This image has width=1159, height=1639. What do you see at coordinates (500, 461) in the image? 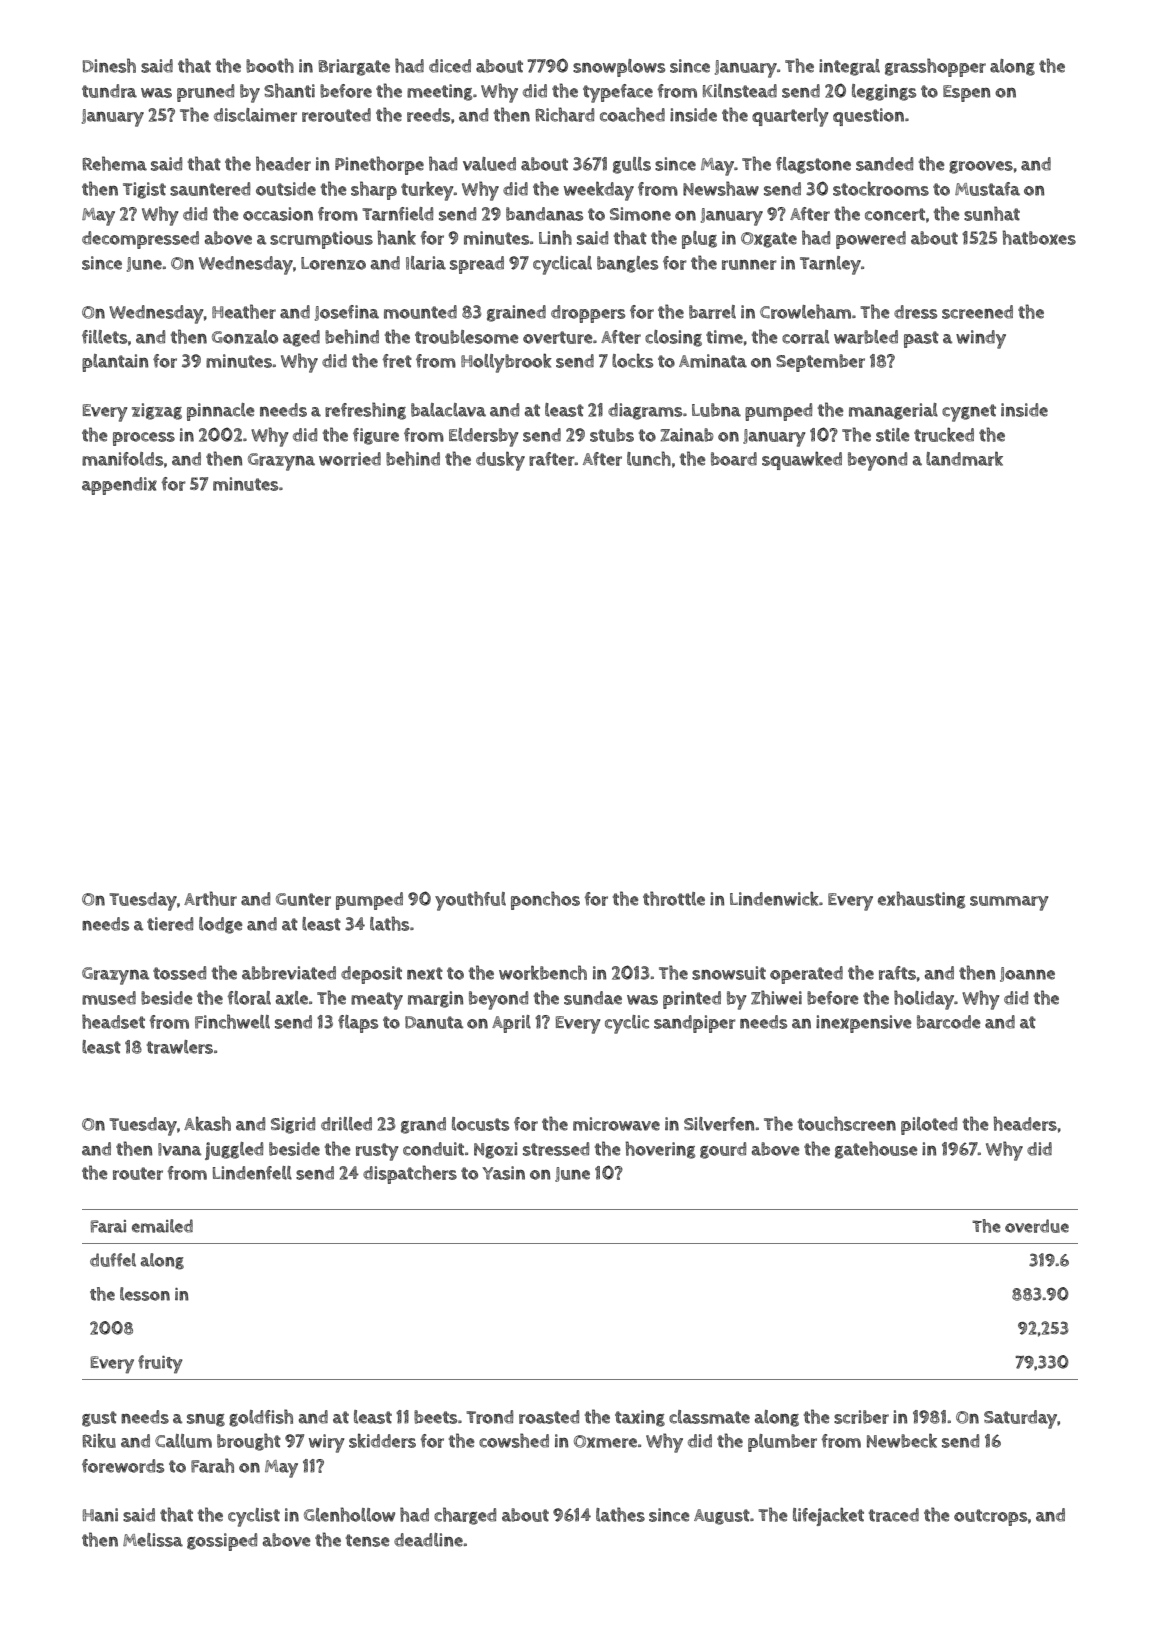
I see `dusky` at bounding box center [500, 461].
